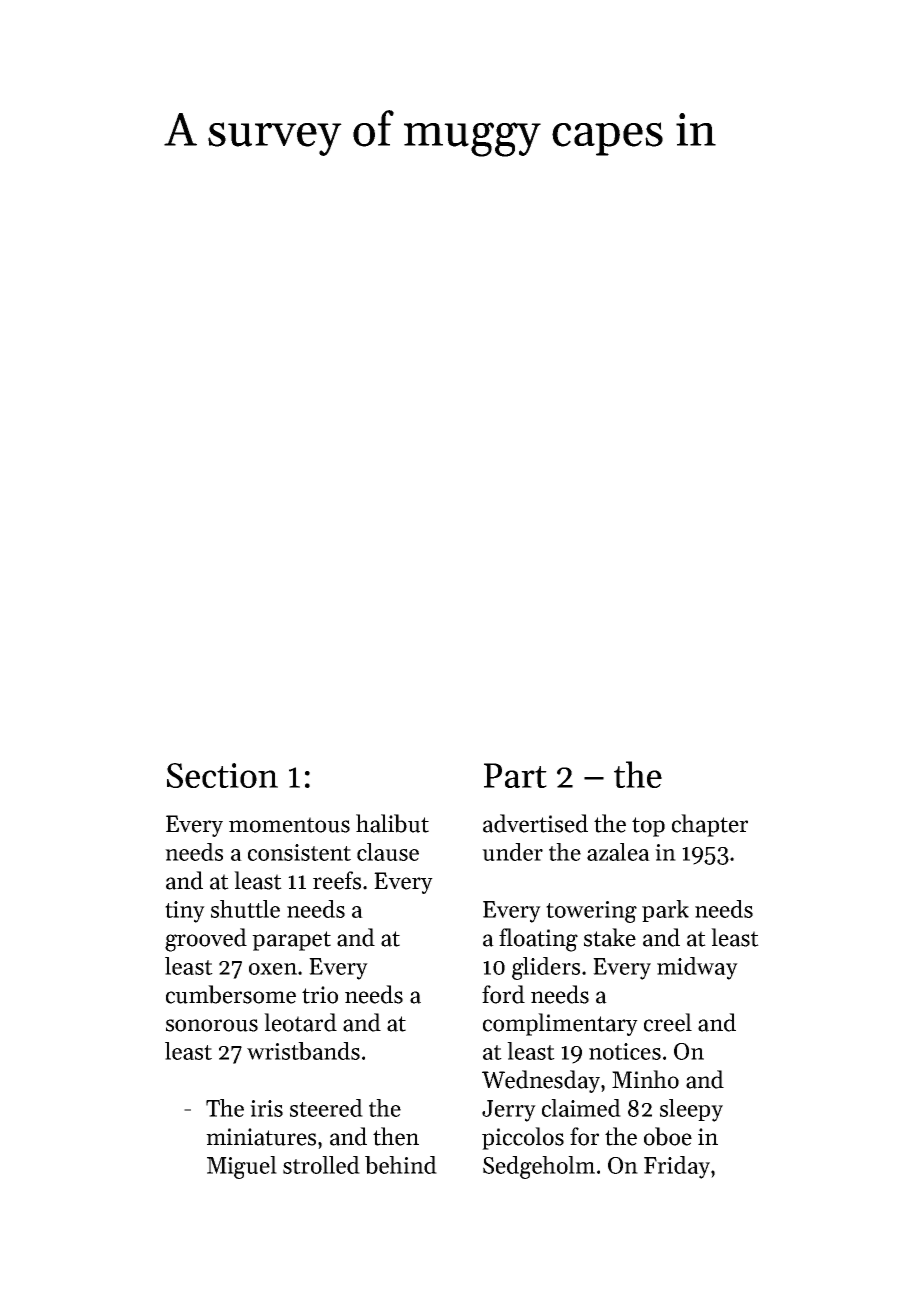 The height and width of the image is (1311, 924). What do you see at coordinates (515, 775) in the image?
I see `Part` at bounding box center [515, 775].
